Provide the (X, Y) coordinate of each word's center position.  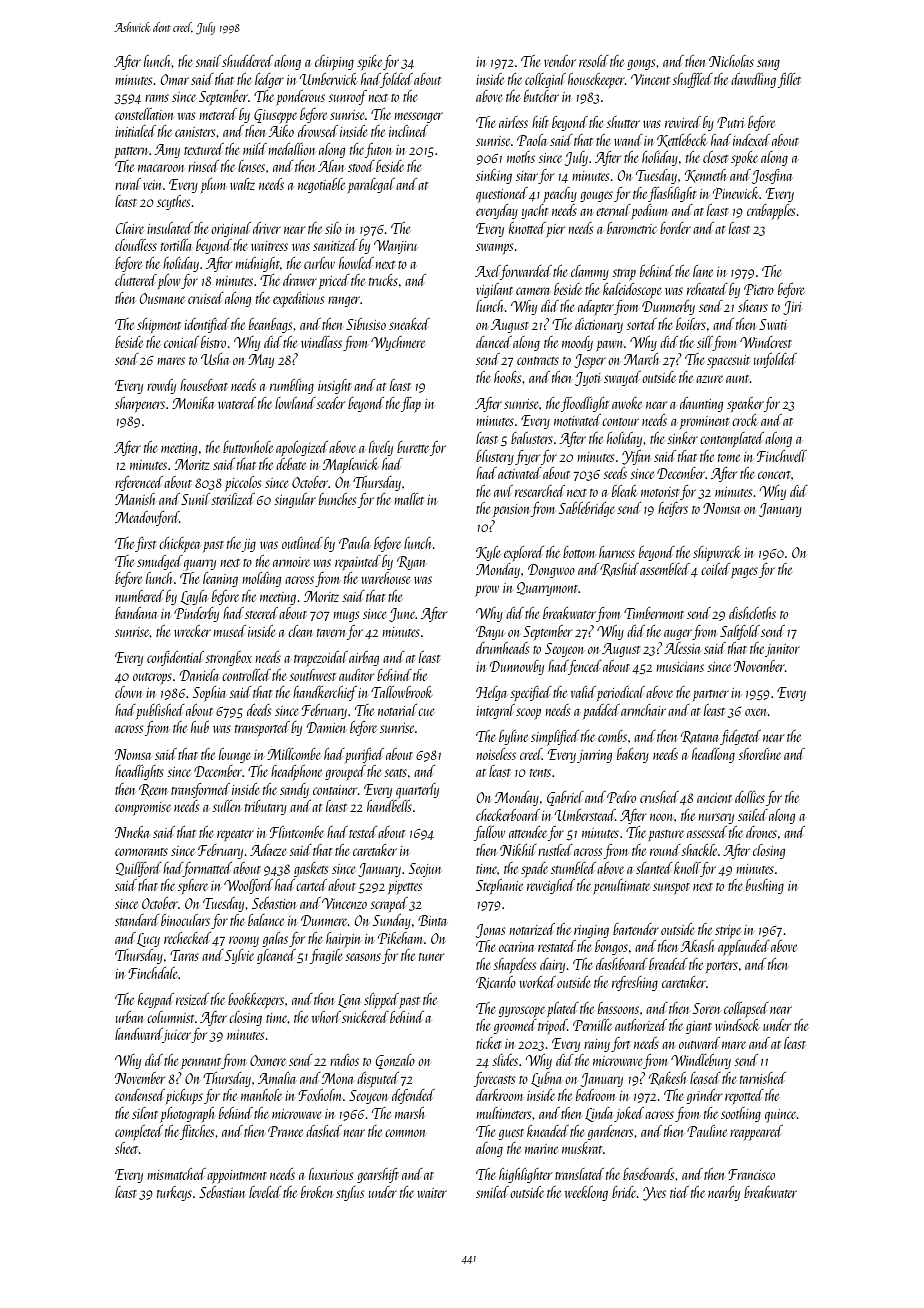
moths (521, 157)
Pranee (285, 1131)
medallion (292, 149)
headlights (139, 772)
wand (628, 140)
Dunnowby (517, 667)
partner (711, 695)
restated (557, 946)
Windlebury (701, 1061)
